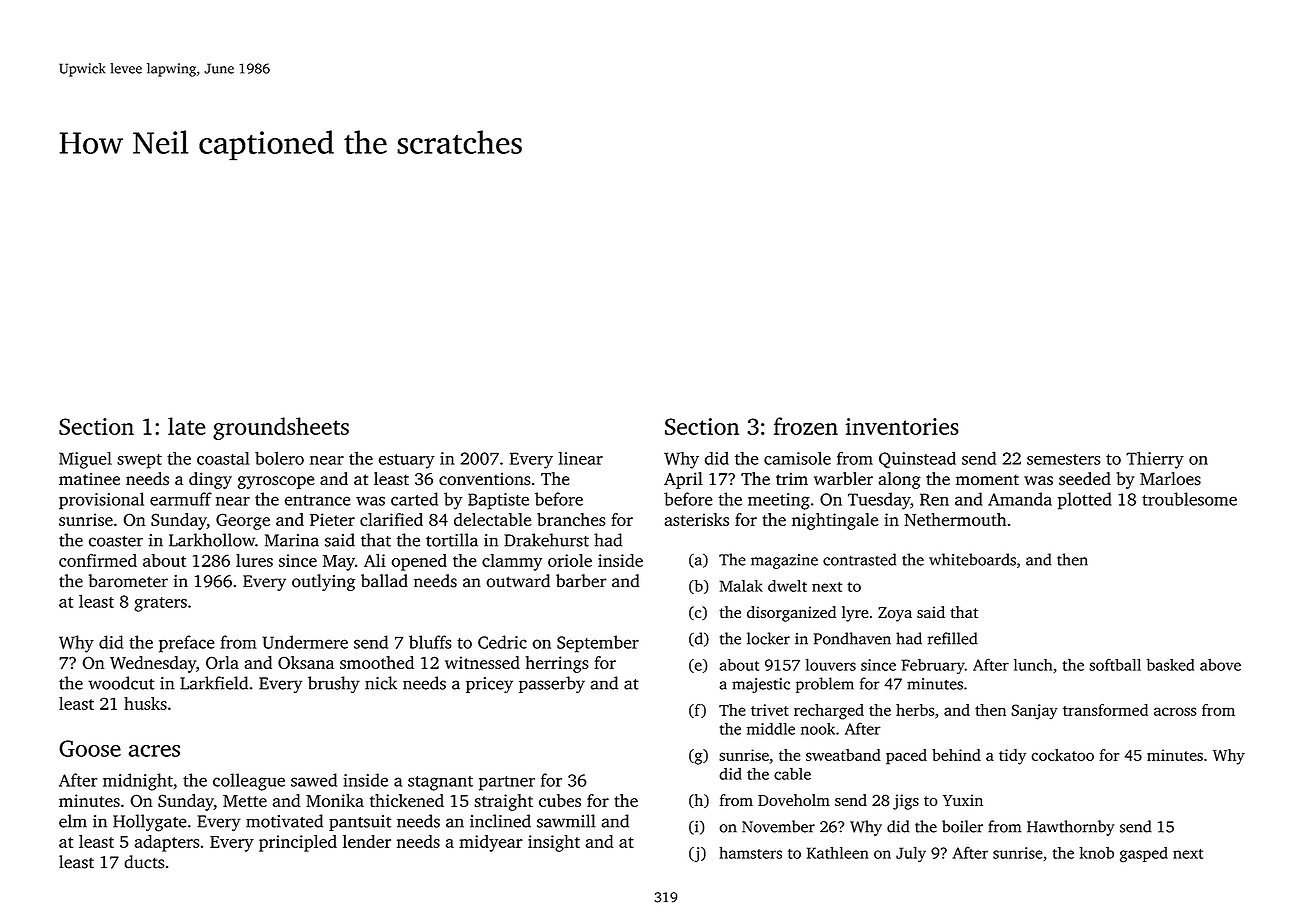 The width and height of the screenshot is (1308, 924). I want to click on oriole, so click(570, 560).
